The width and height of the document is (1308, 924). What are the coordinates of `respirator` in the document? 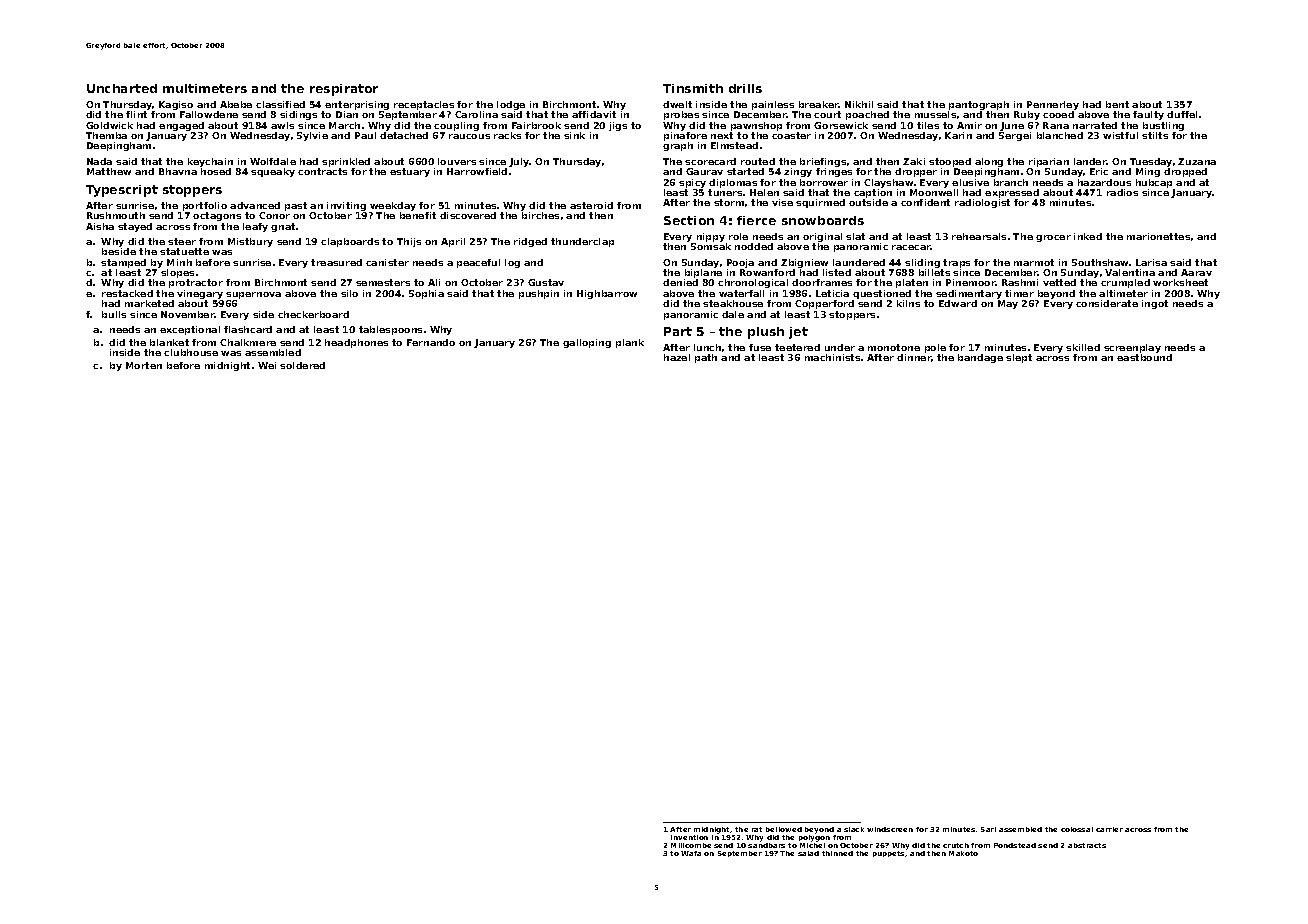 It's located at (344, 90).
